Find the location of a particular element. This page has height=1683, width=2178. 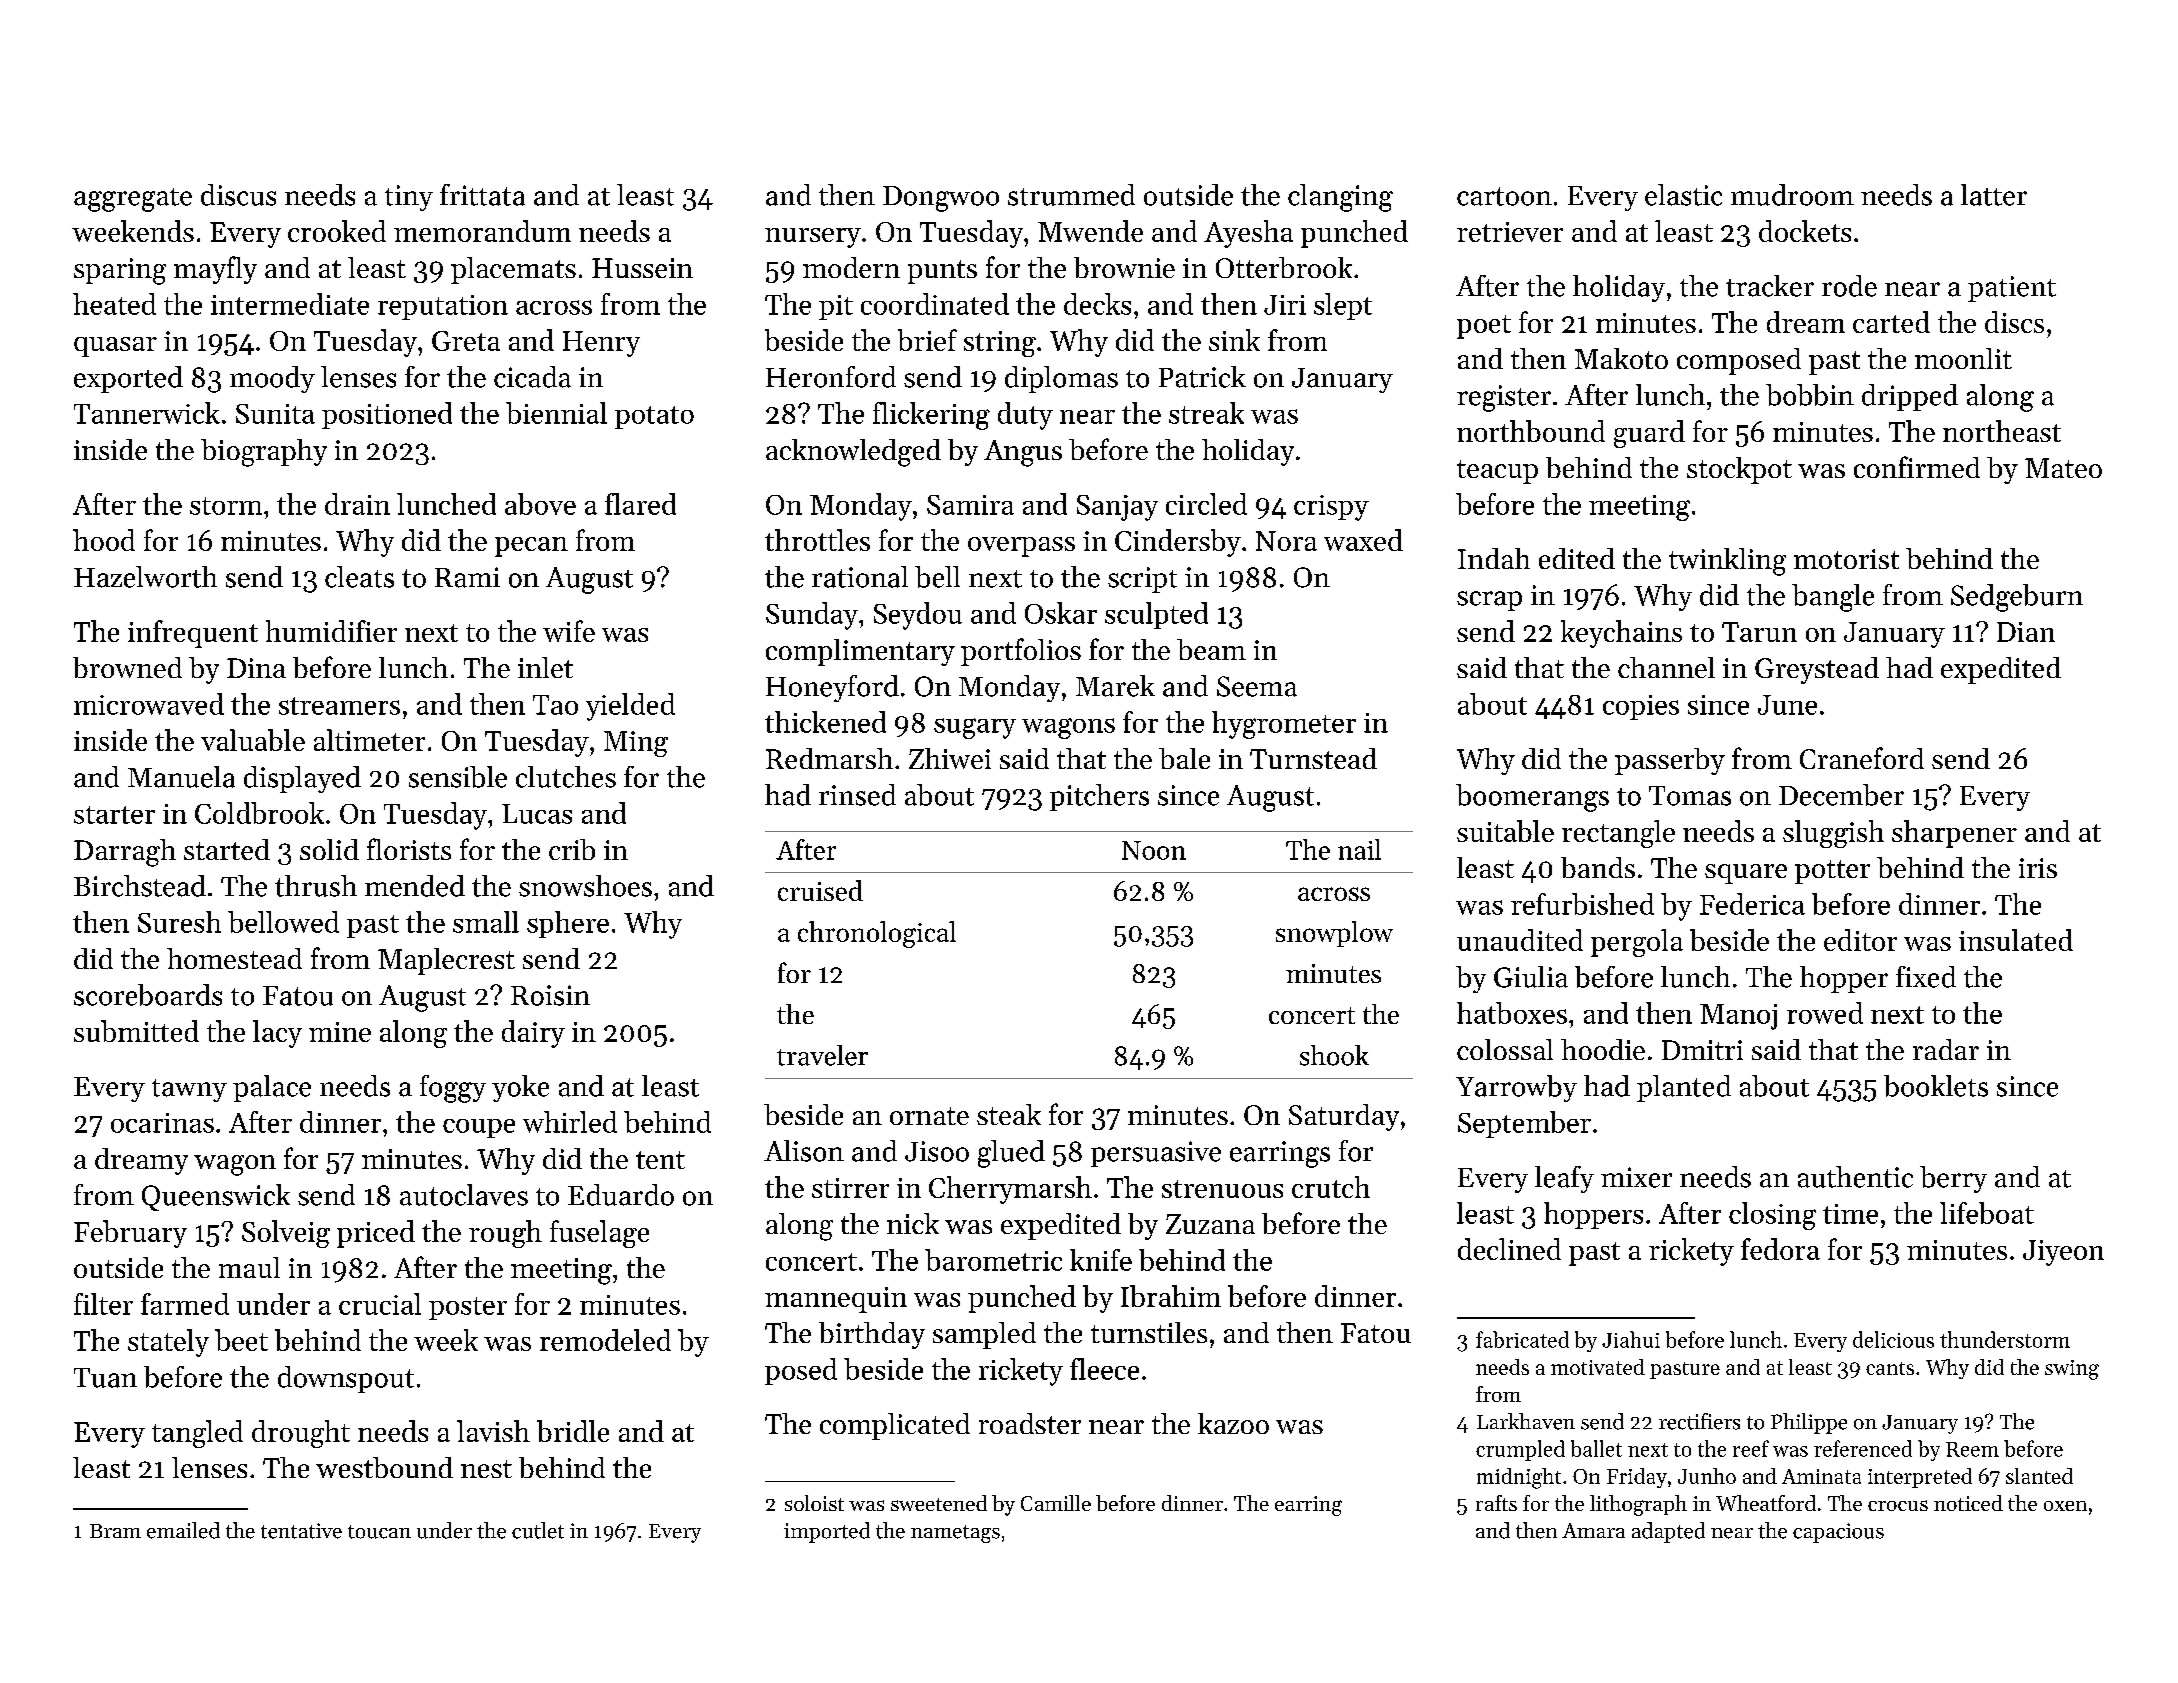

Noon is located at coordinates (1154, 850).
